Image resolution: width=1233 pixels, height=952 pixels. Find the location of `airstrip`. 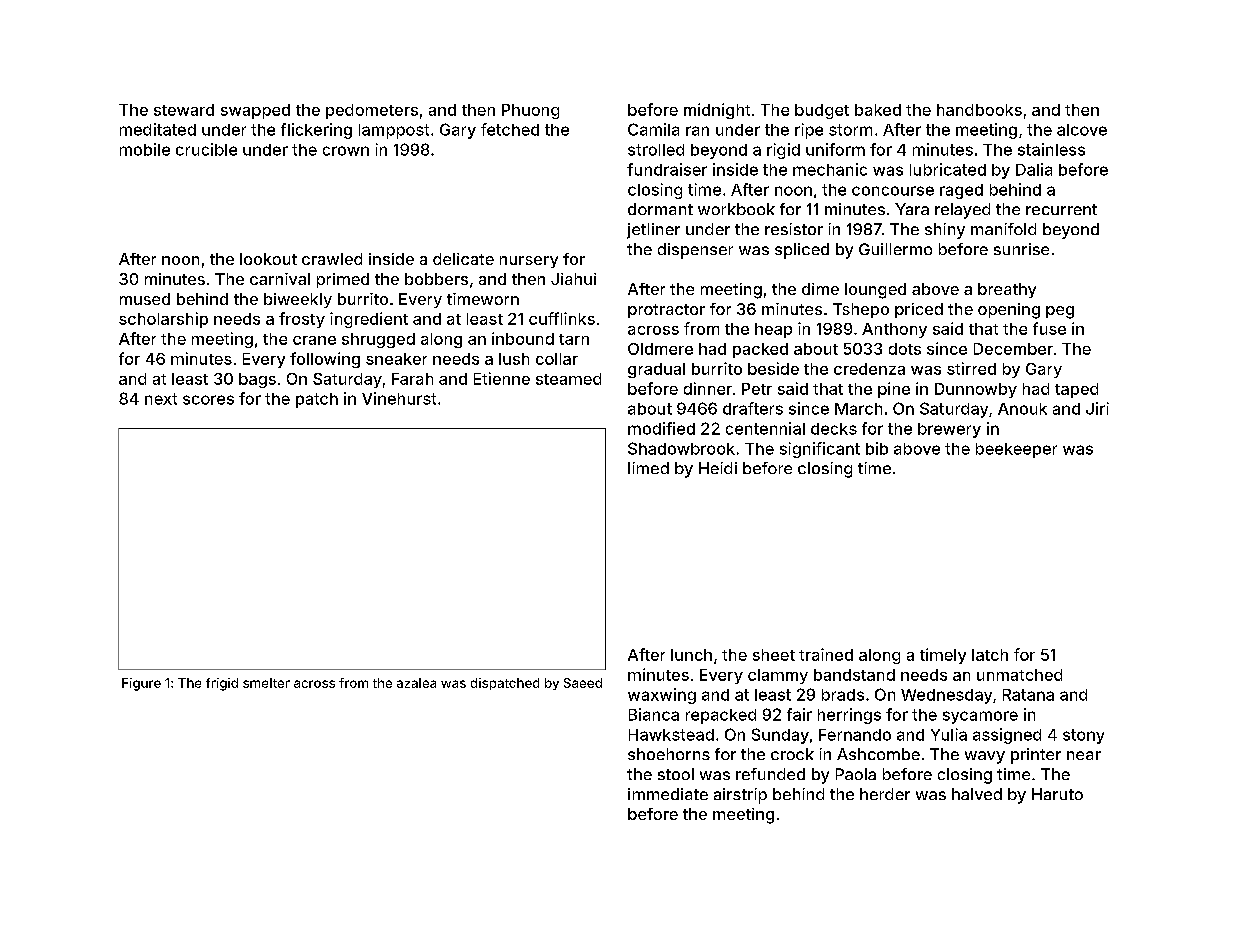

airstrip is located at coordinates (740, 796).
